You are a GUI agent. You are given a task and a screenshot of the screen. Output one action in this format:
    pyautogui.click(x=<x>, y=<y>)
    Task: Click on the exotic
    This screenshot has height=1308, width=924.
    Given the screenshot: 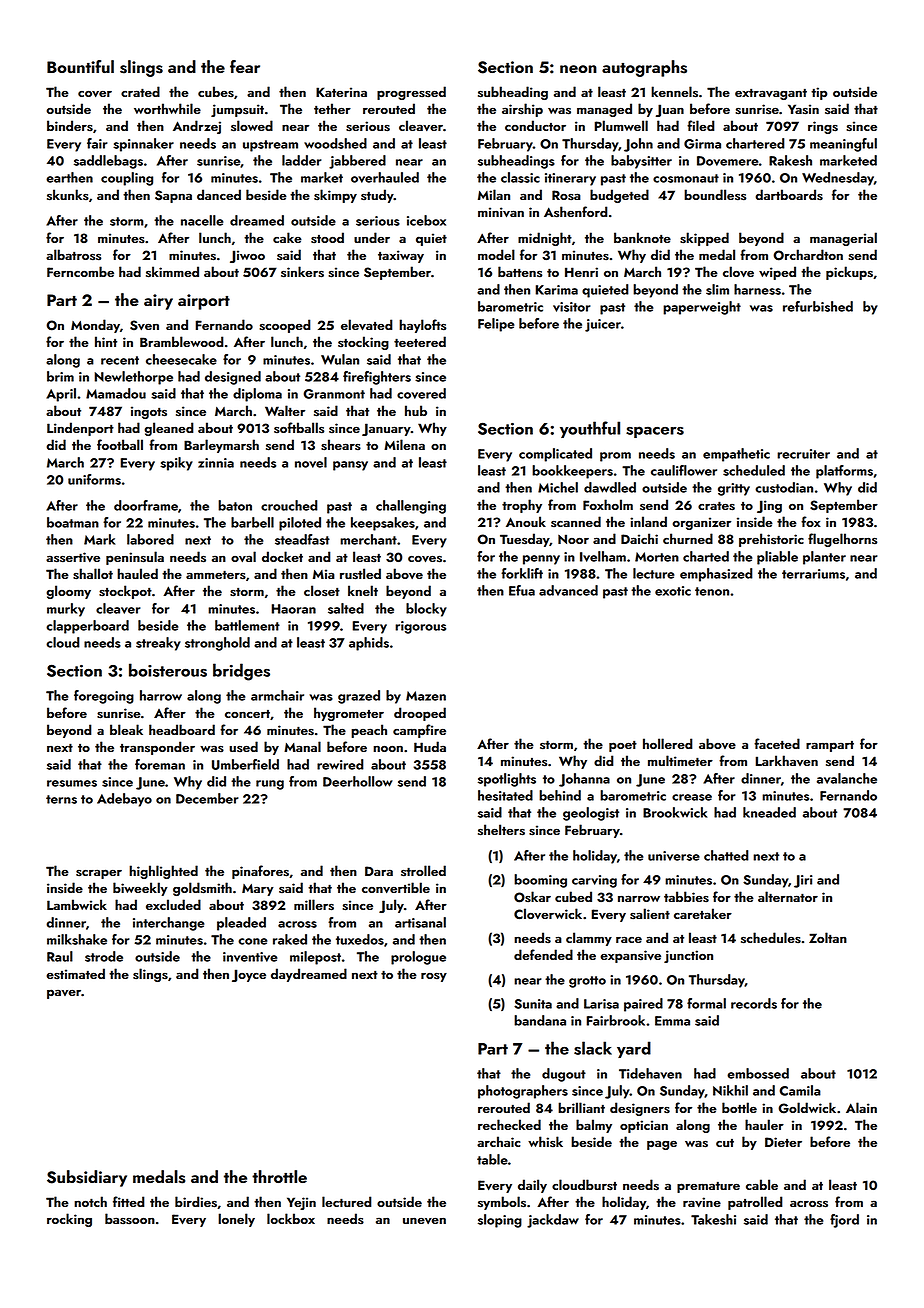 What is the action you would take?
    pyautogui.click(x=673, y=591)
